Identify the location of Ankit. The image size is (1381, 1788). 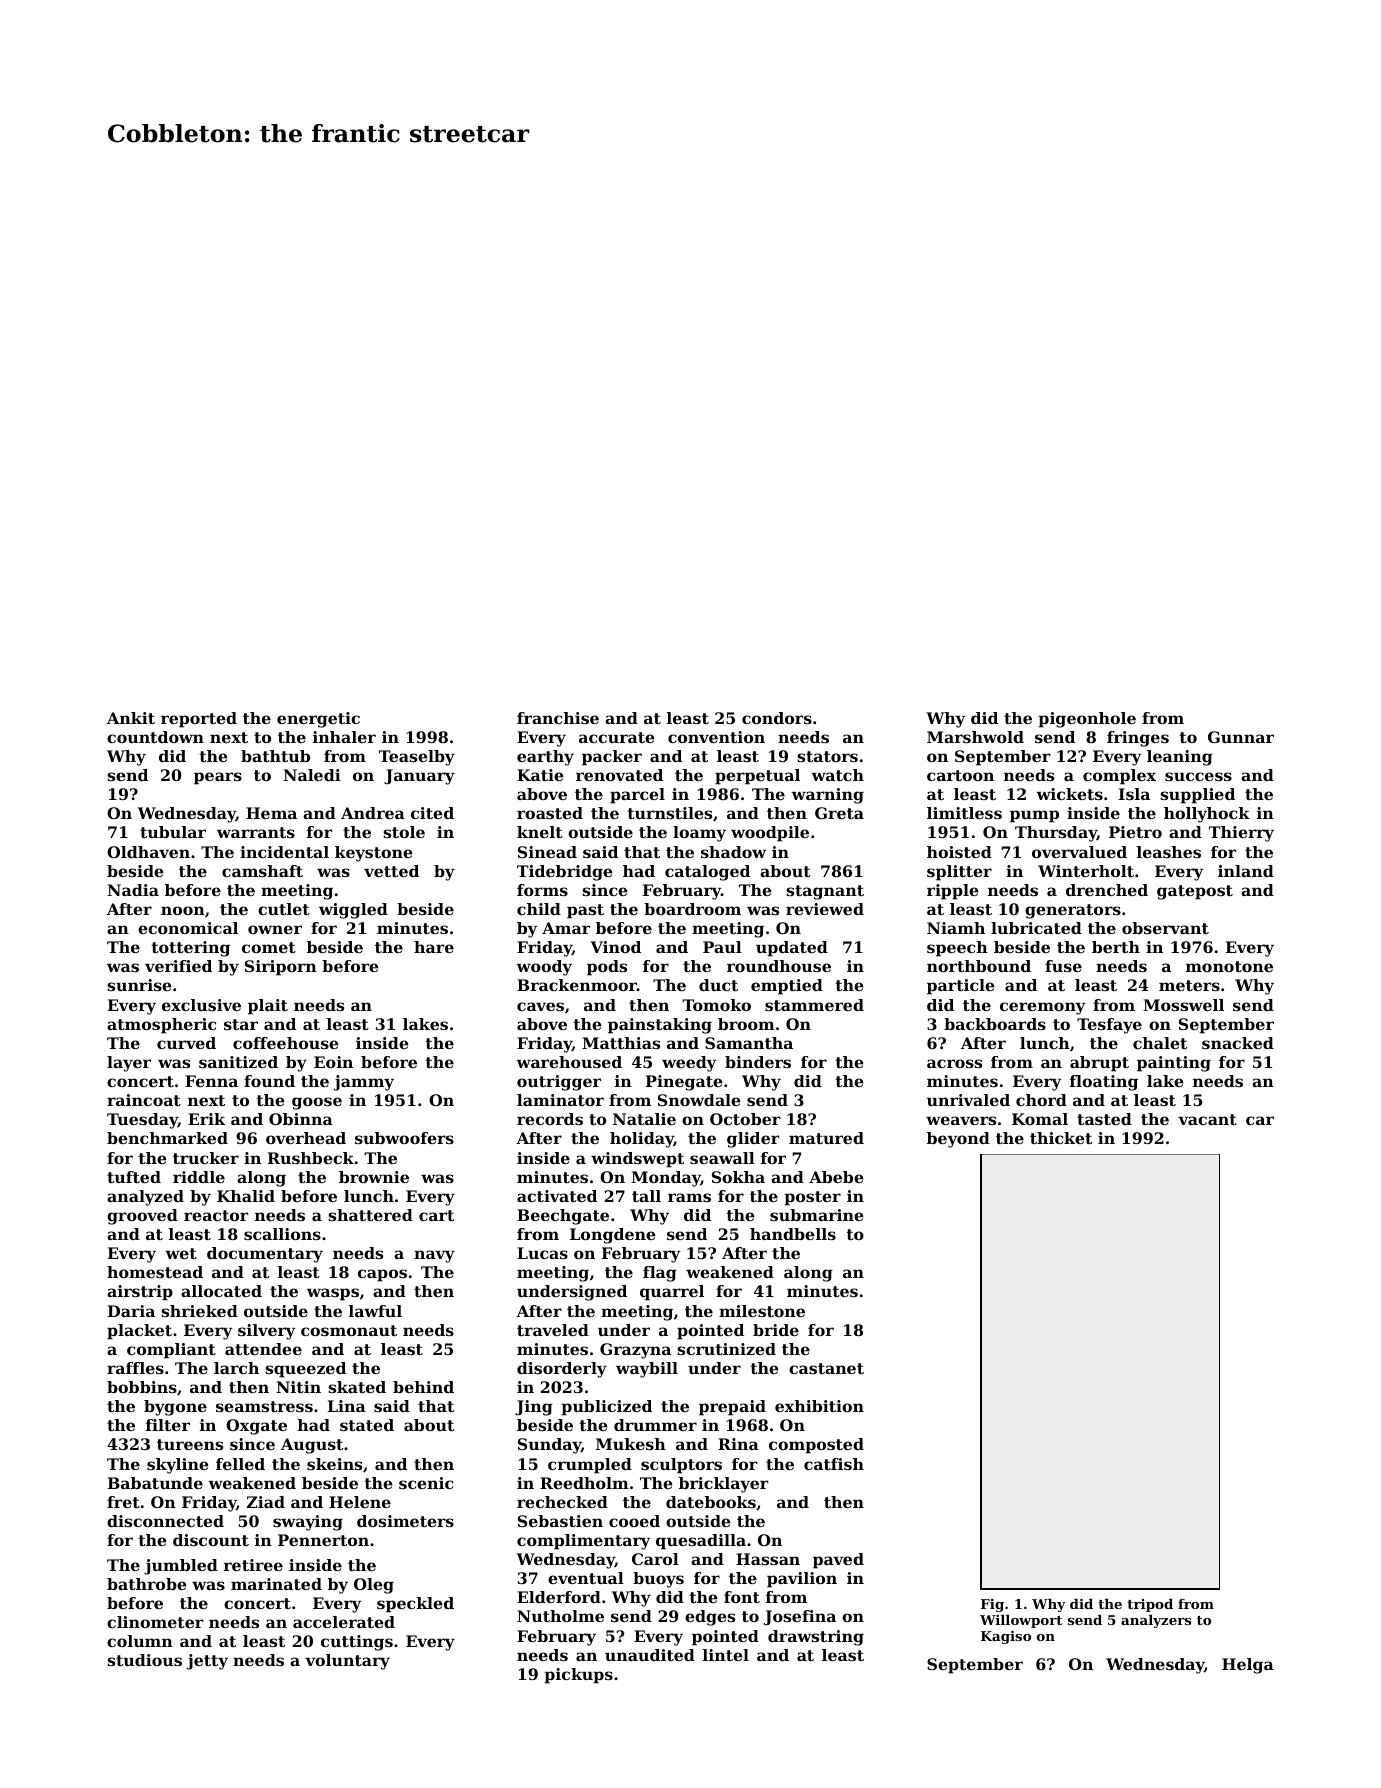
(131, 718).
